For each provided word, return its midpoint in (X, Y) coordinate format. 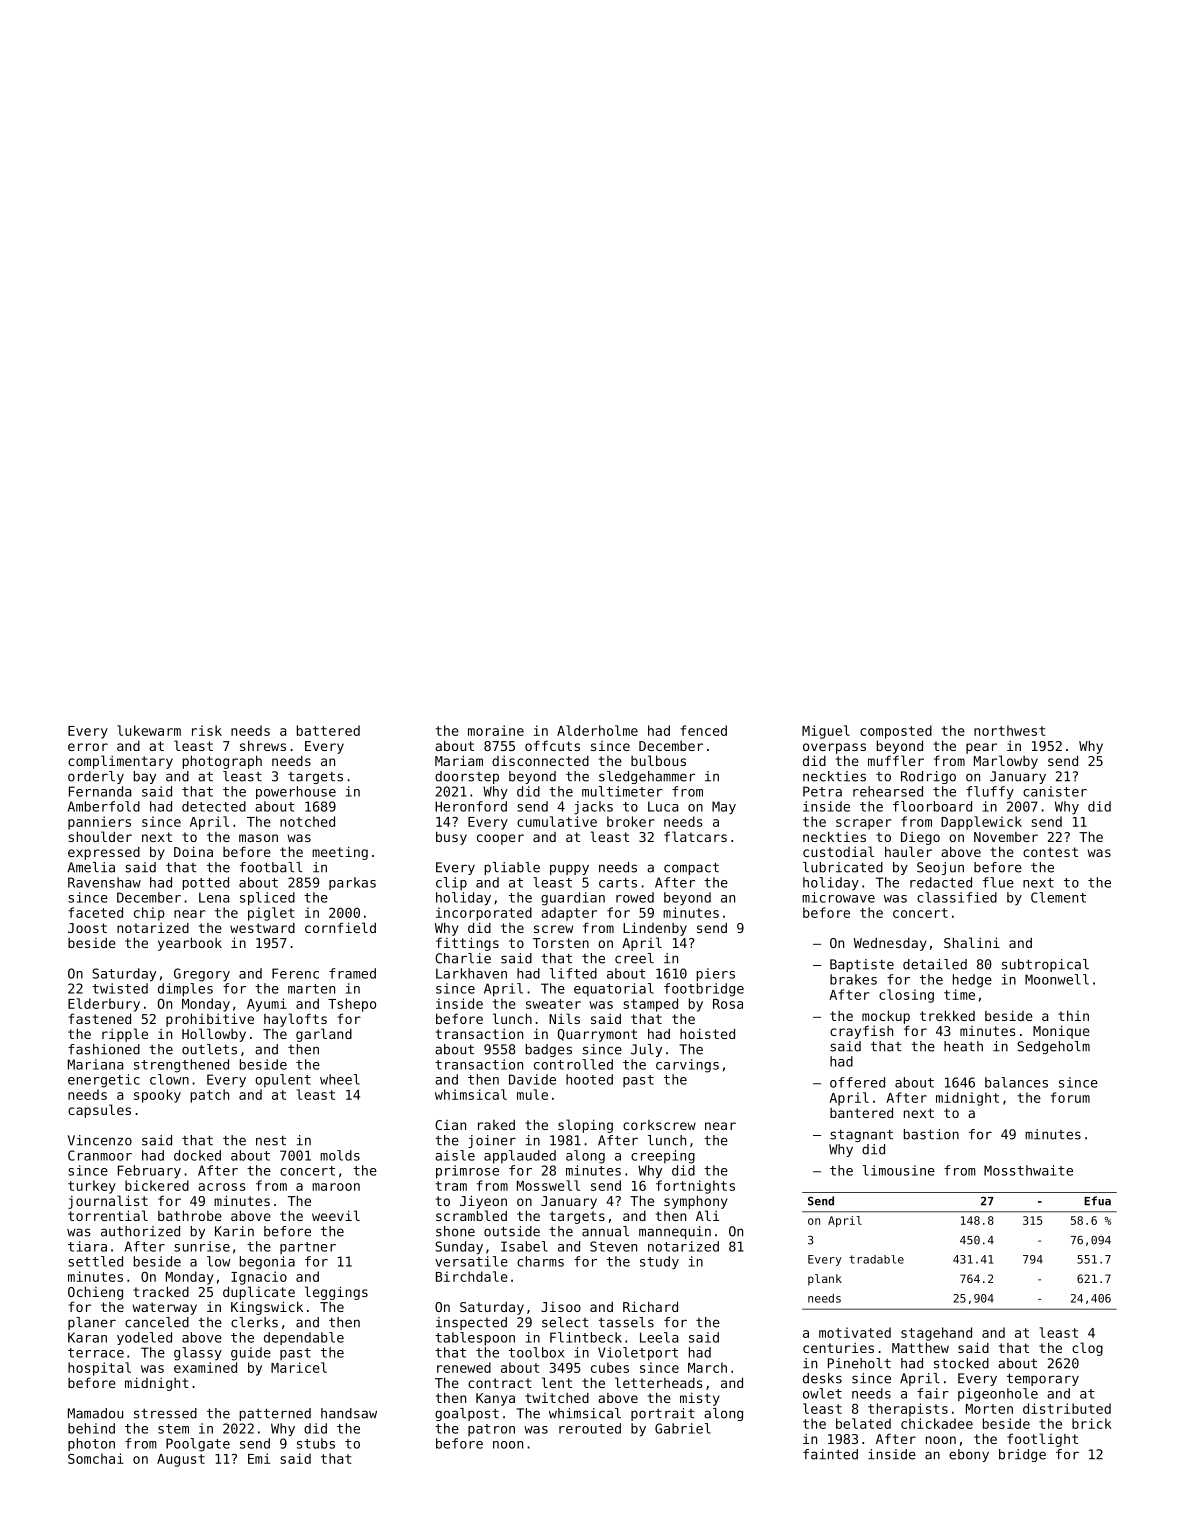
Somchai (96, 1458)
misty (700, 1399)
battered (328, 730)
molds (340, 1155)
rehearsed (888, 791)
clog (1087, 1349)
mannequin (675, 1232)
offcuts (552, 745)
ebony (969, 1455)
